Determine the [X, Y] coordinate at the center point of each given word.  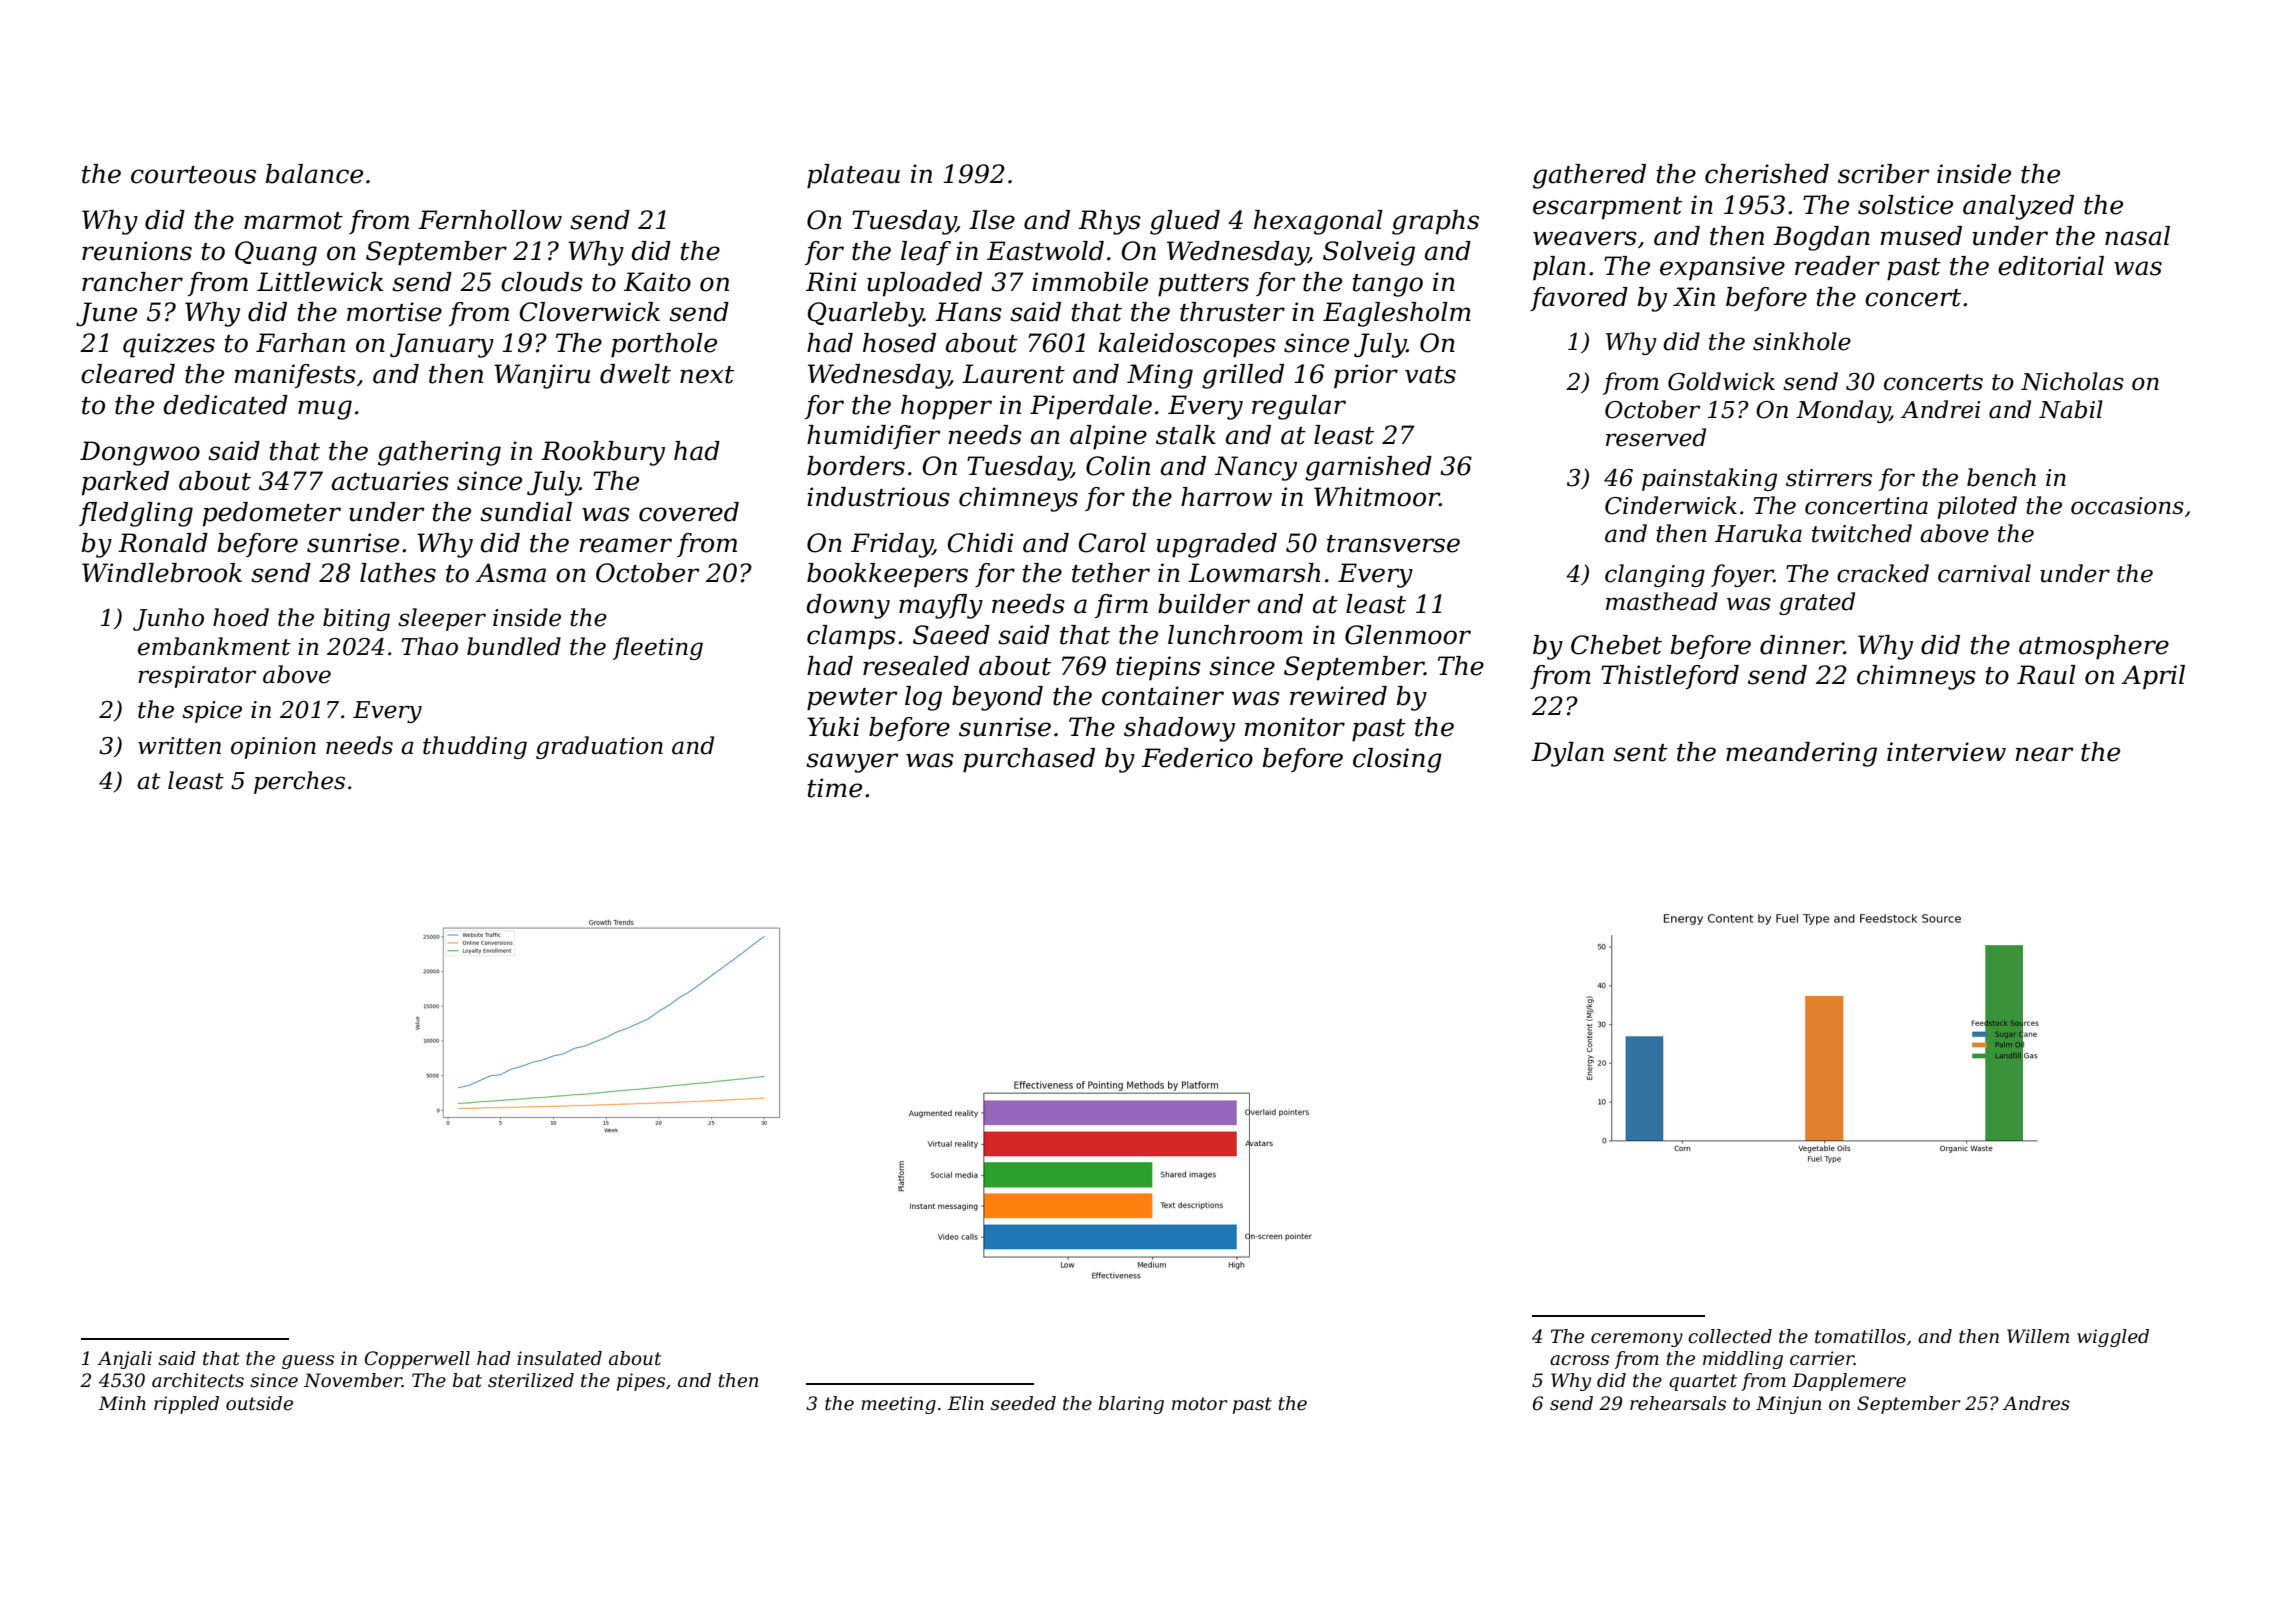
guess [308, 1362]
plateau [853, 176]
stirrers [1829, 478]
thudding [475, 747]
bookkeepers [887, 575]
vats [1430, 375]
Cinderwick [1671, 505]
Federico [1197, 758]
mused [1921, 236]
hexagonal [1318, 222]
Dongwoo [140, 453]
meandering [1801, 754]
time [835, 788]
